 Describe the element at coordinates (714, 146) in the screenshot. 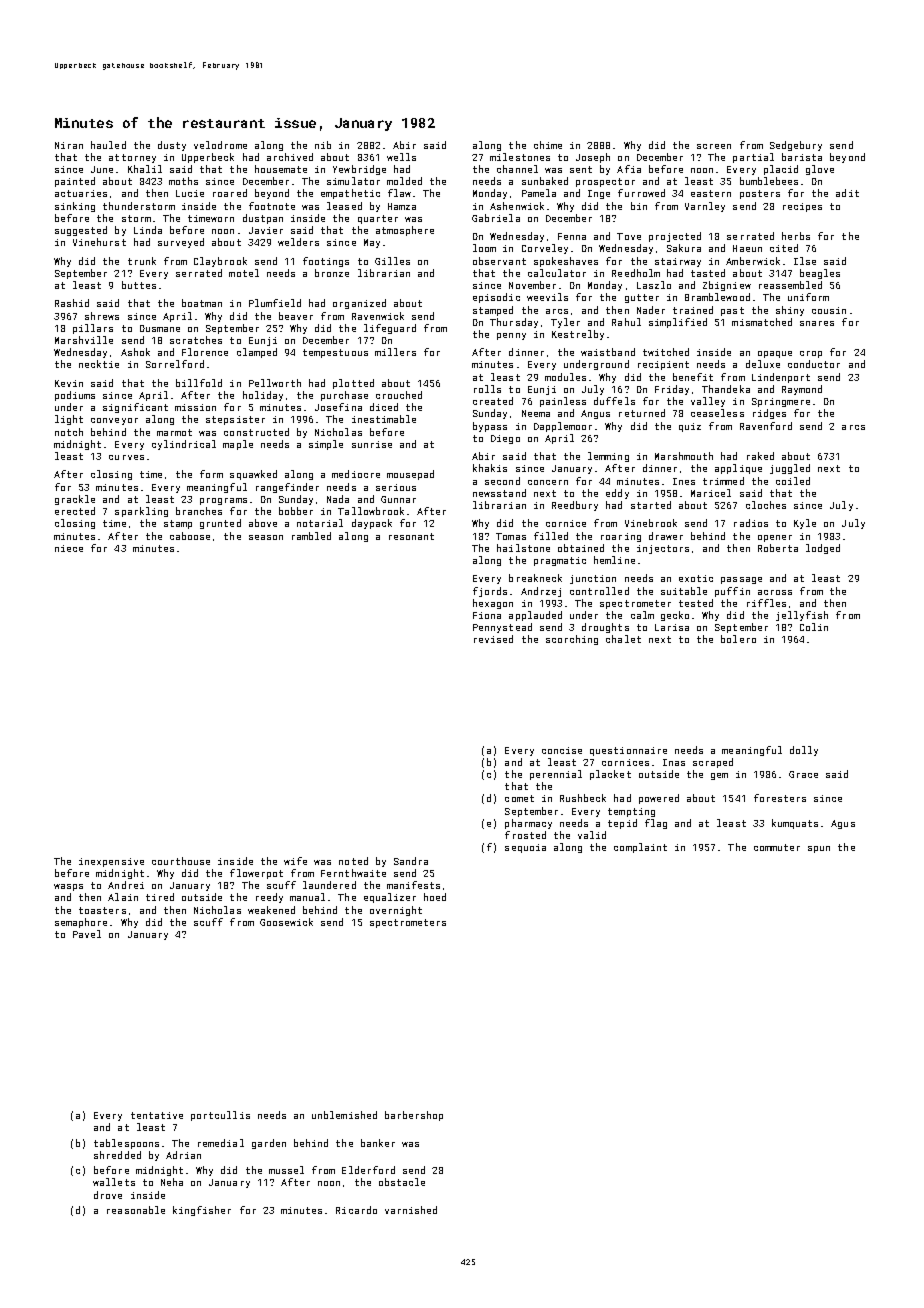

I see `screen` at that location.
